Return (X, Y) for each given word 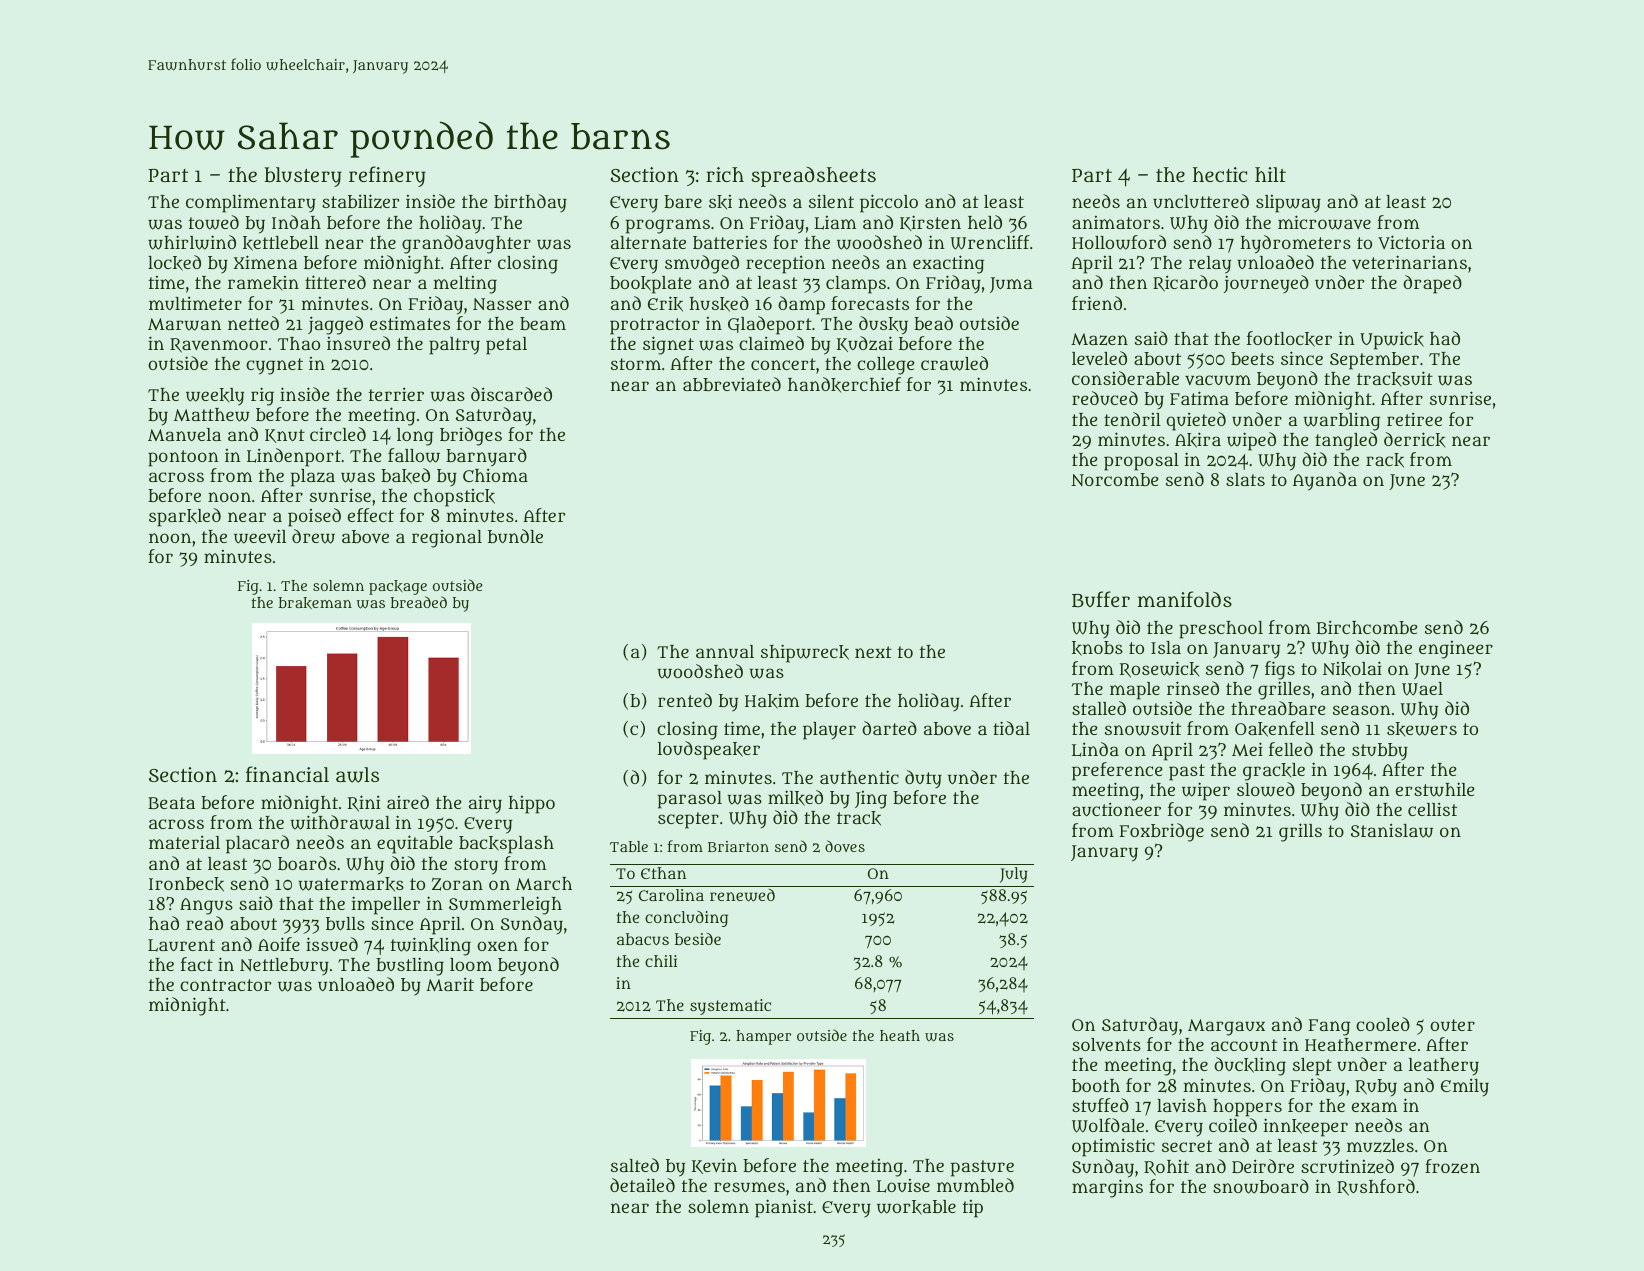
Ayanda (1325, 481)
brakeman (315, 603)
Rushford (1376, 1187)
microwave (1324, 222)
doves (845, 846)
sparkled (185, 517)
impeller (386, 905)
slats (1245, 479)
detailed (642, 1185)
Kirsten (930, 223)
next (873, 652)
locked (174, 263)
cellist (1432, 809)
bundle (515, 536)
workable (916, 1207)
